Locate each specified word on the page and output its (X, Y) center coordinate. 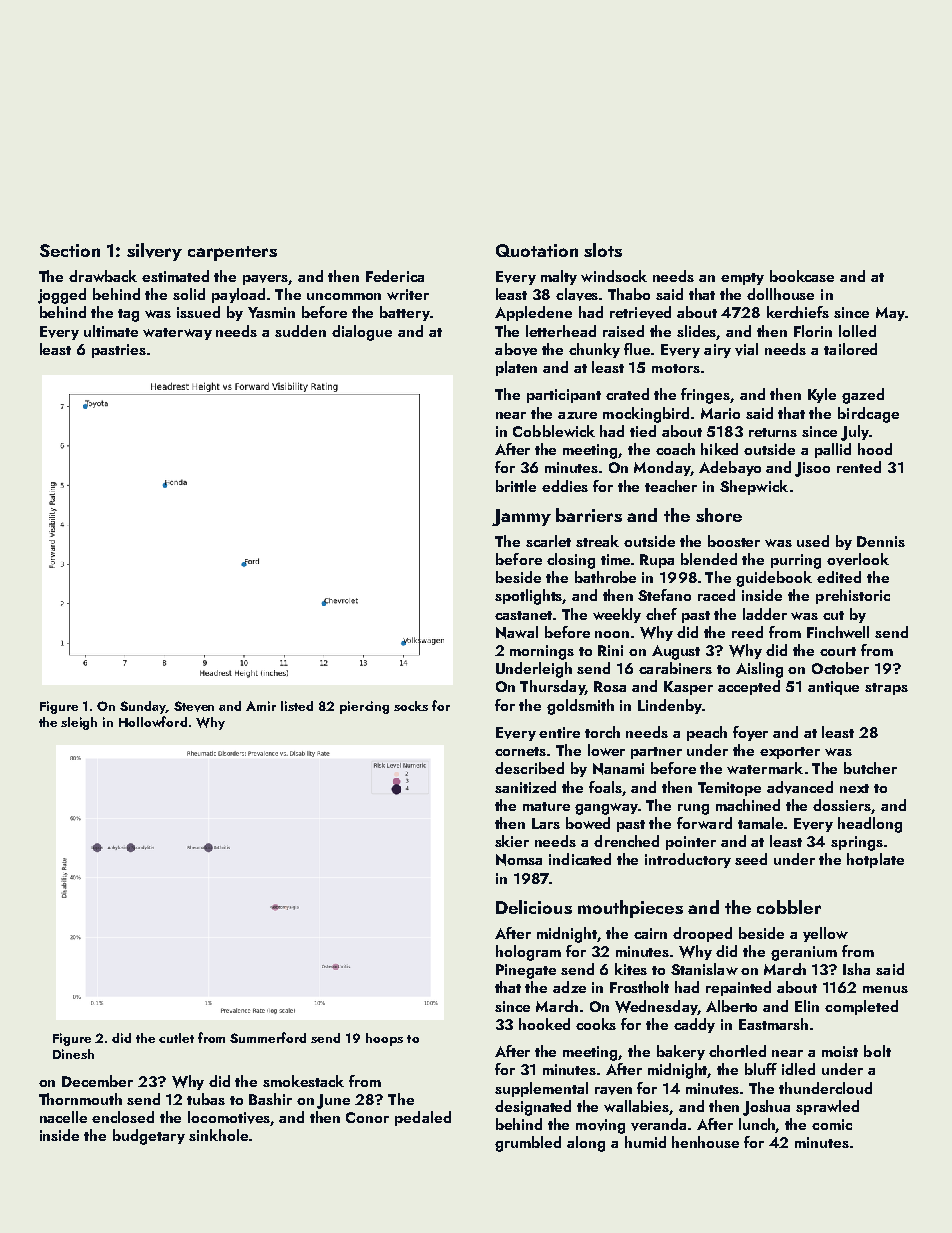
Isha (856, 969)
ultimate (111, 331)
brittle (516, 486)
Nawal (517, 632)
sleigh (79, 723)
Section (70, 250)
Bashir (270, 1099)
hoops (384, 1039)
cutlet (176, 1038)
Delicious (534, 907)
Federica (395, 276)
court (838, 651)
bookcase (802, 276)
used (813, 541)
